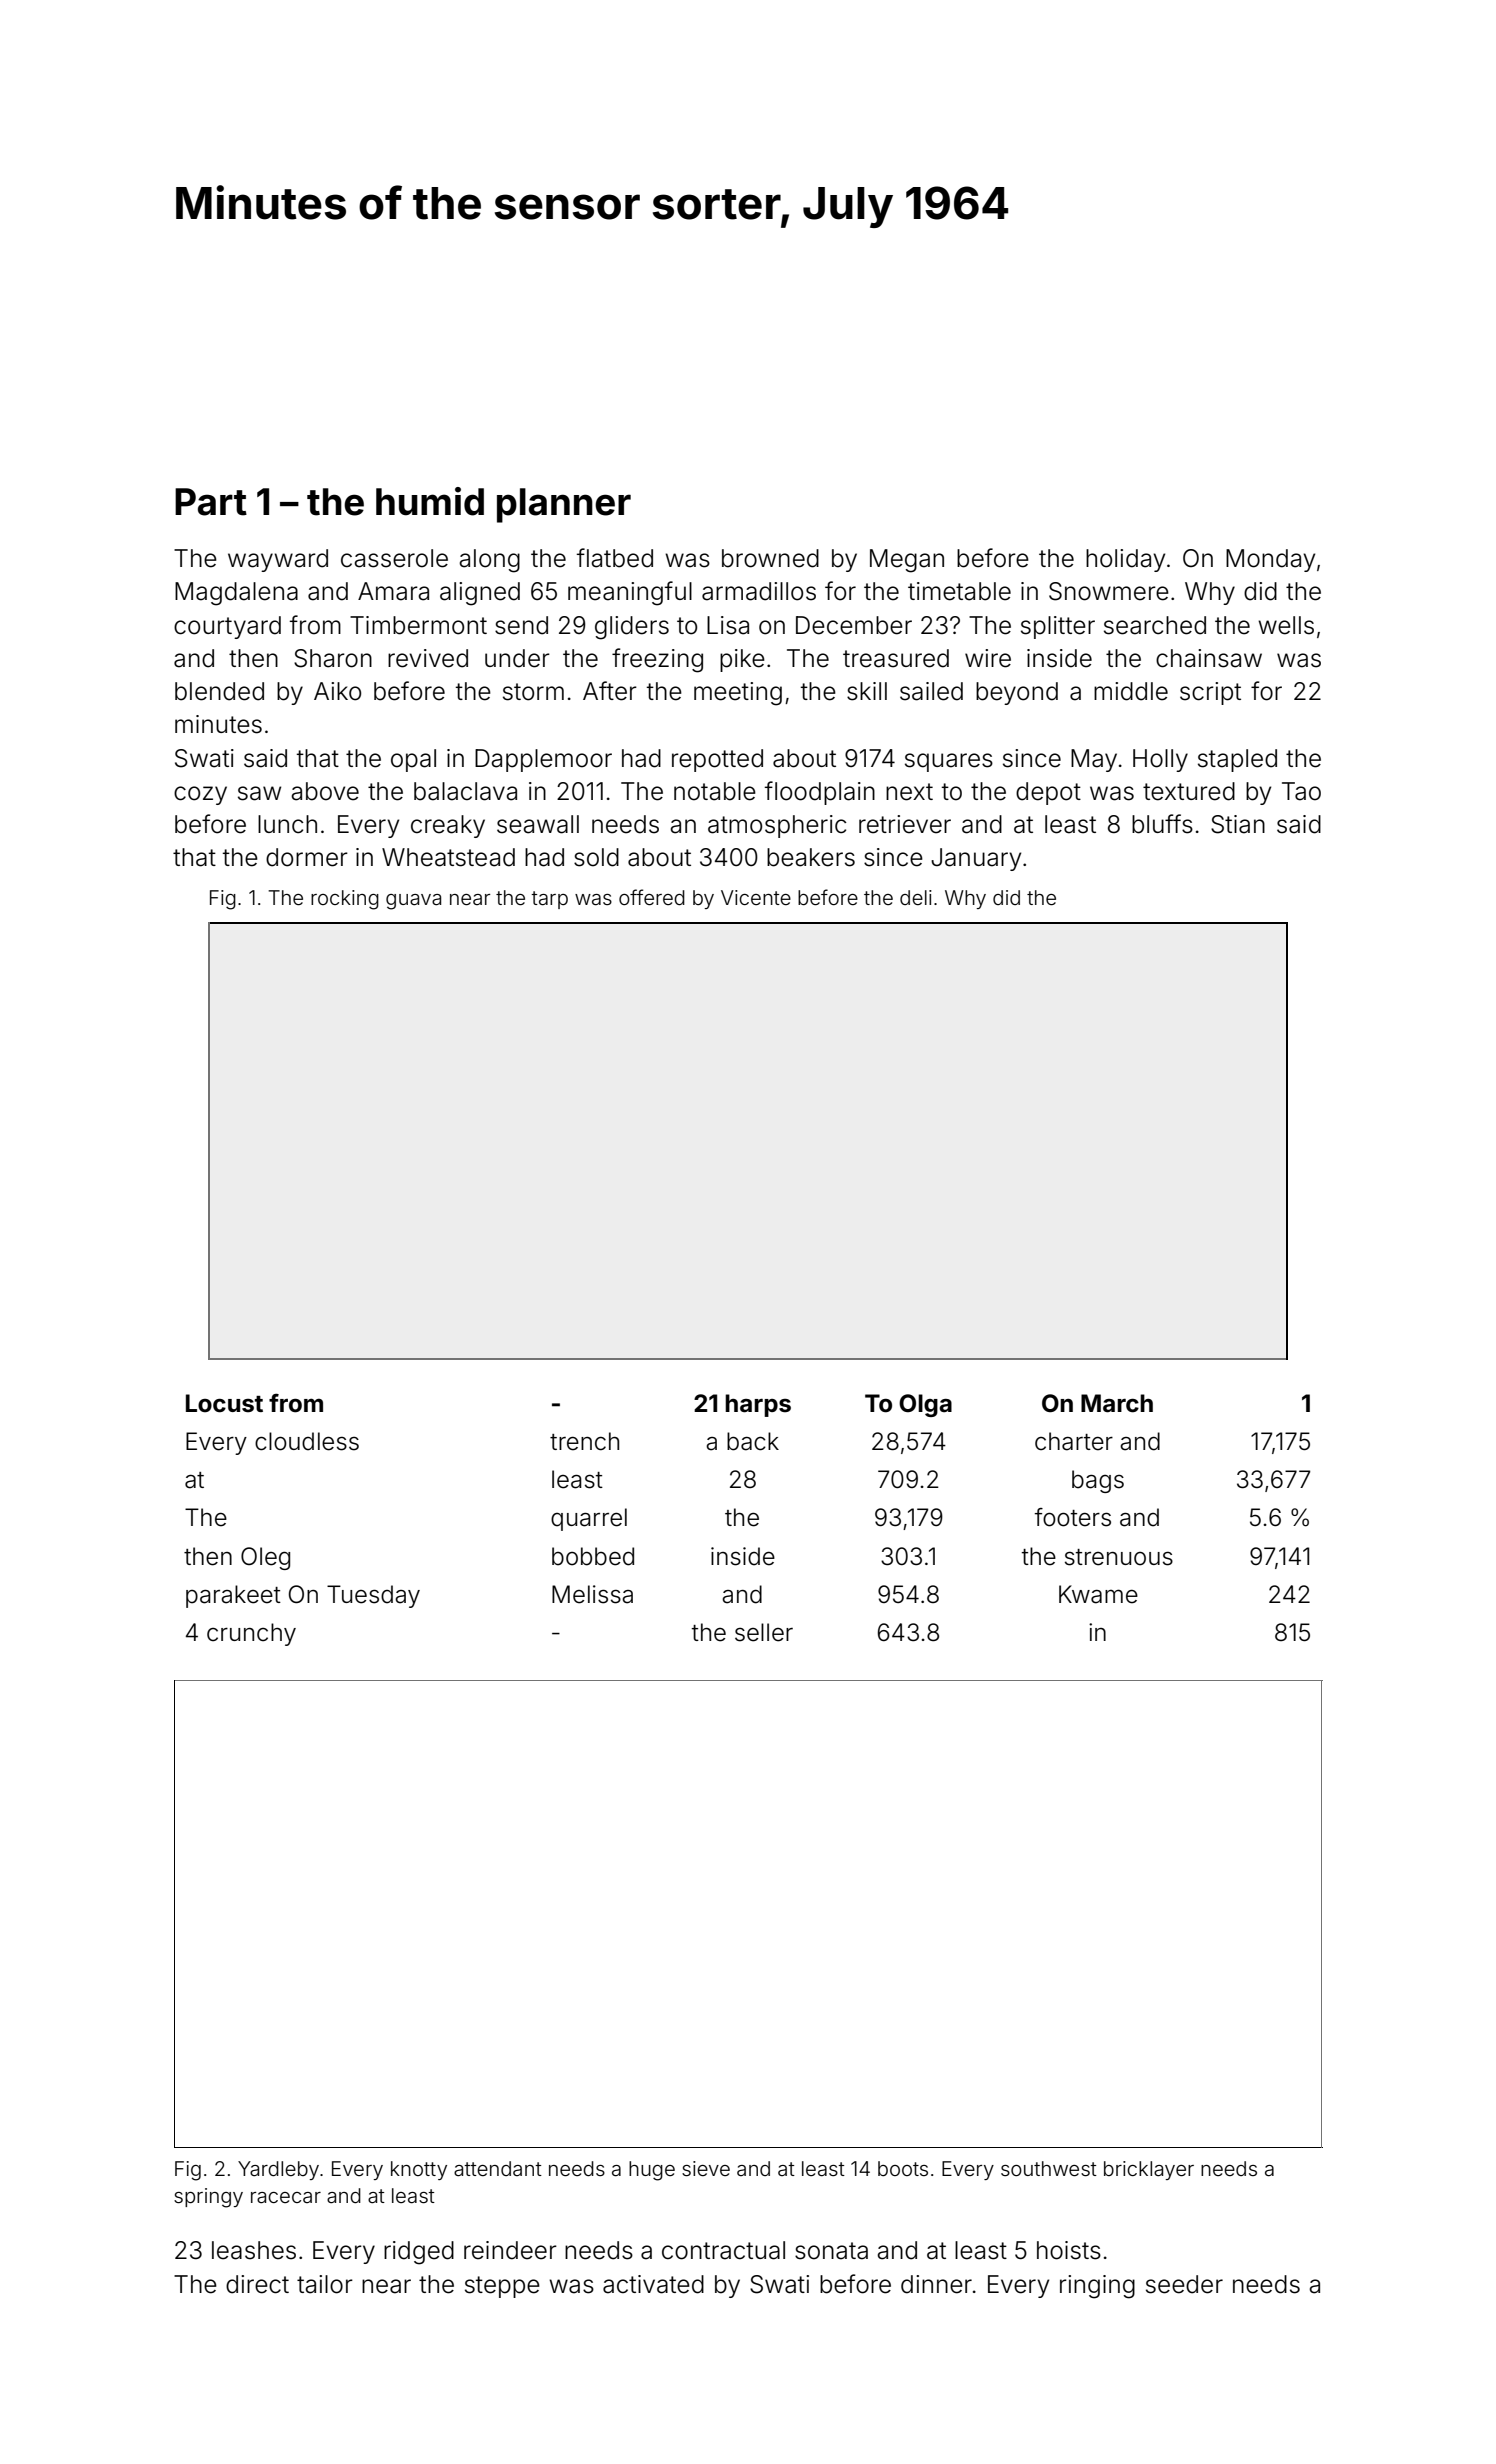  What do you see at coordinates (208, 2198) in the screenshot?
I see `springy` at bounding box center [208, 2198].
